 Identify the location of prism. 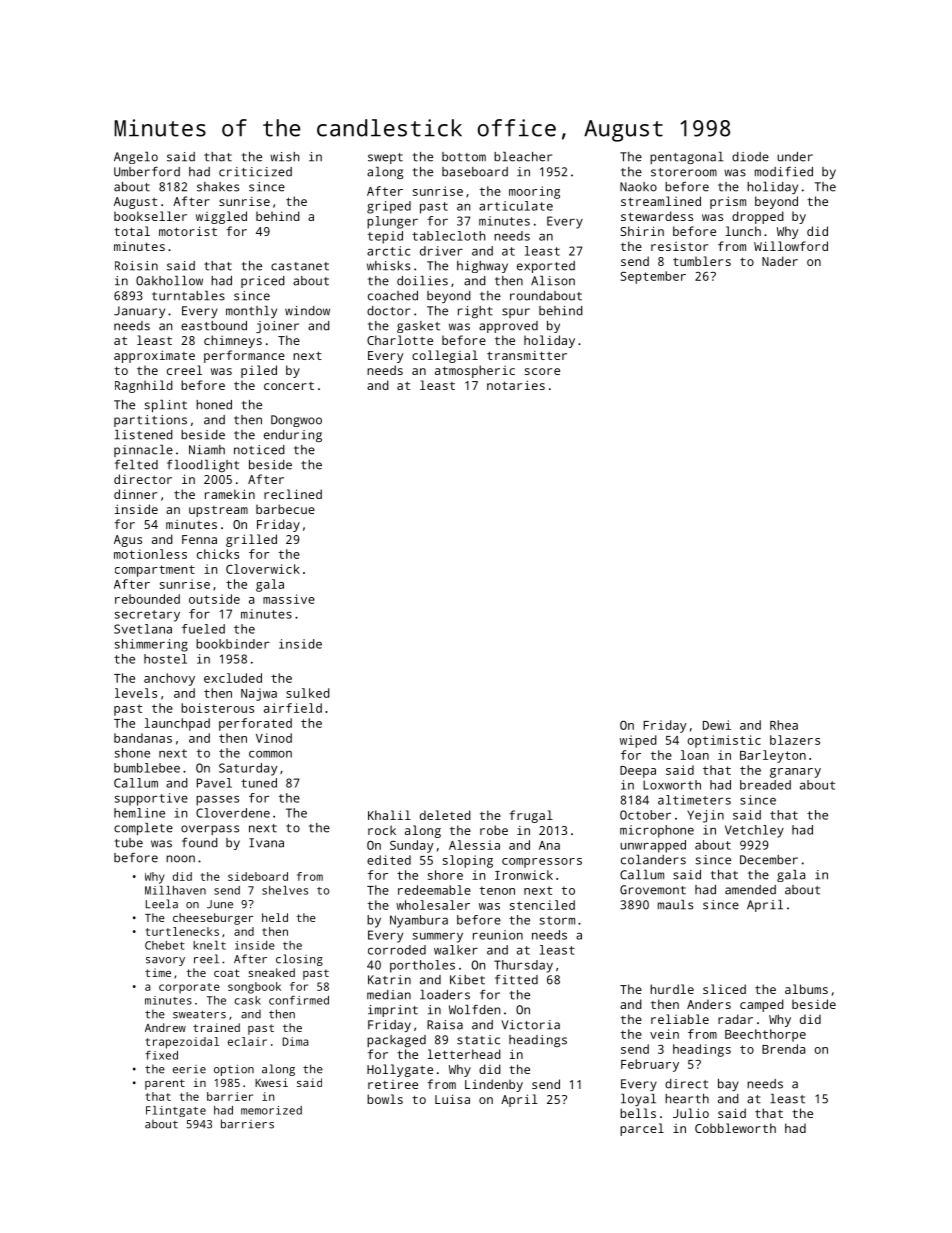
(728, 202).
